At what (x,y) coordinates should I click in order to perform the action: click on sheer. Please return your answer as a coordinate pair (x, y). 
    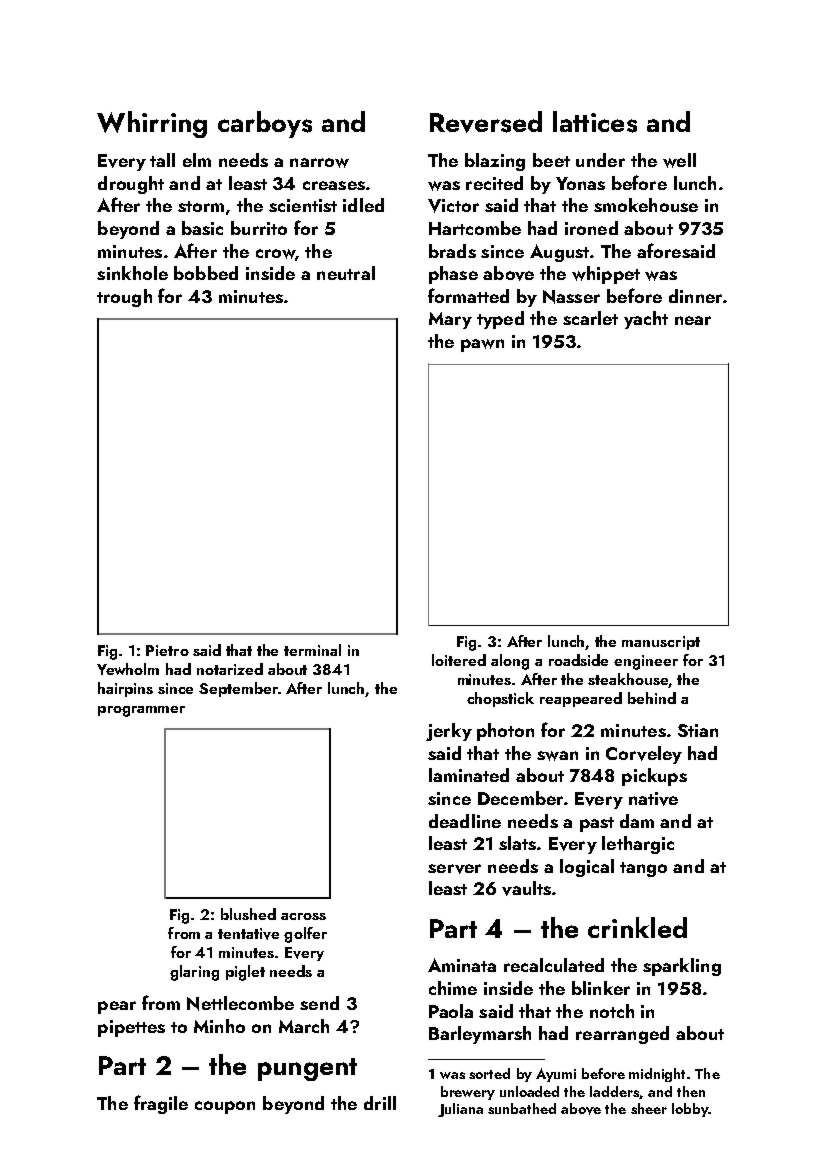
    Looking at the image, I should click on (649, 1108).
